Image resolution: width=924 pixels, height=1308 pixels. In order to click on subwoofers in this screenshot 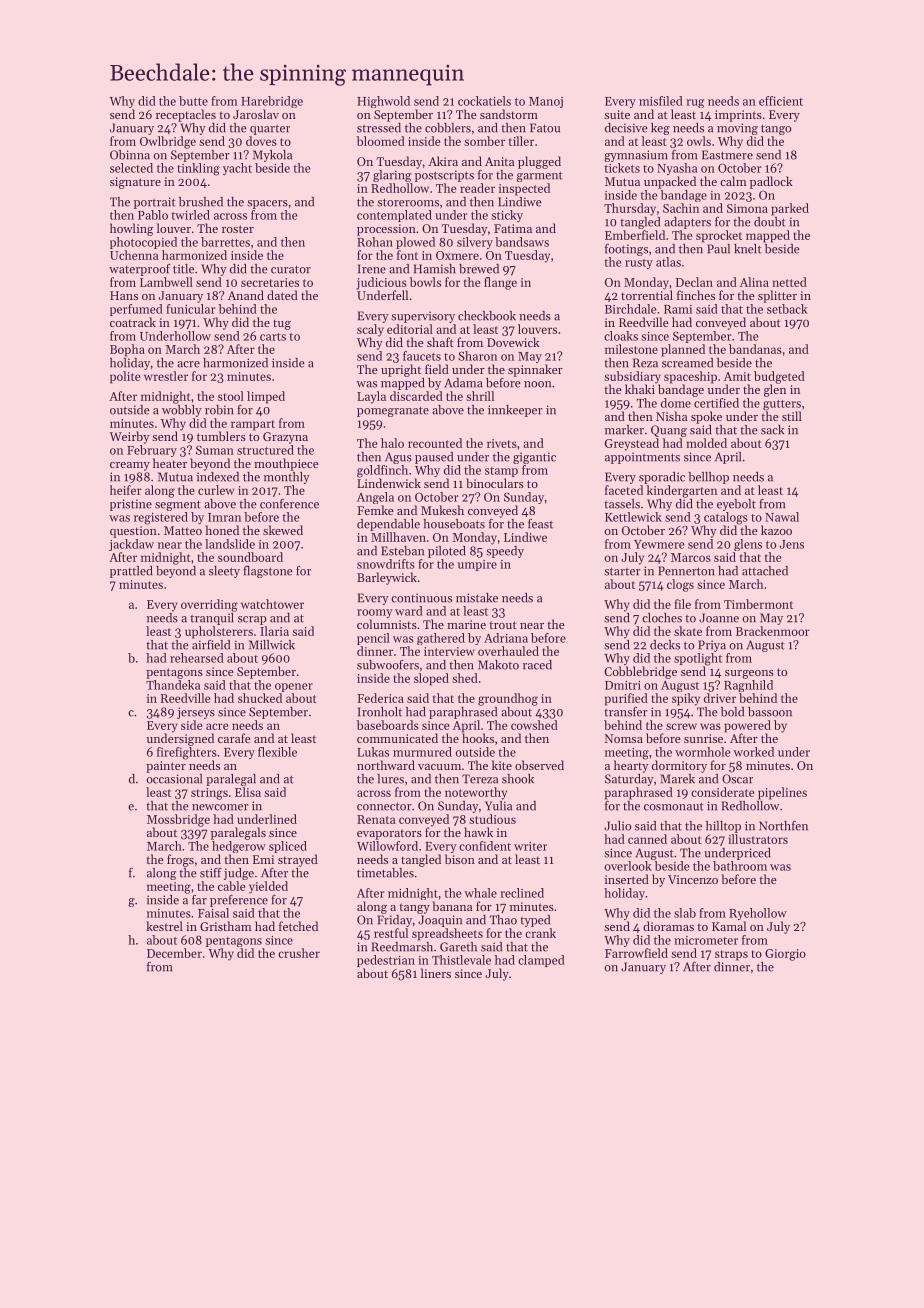, I will do `click(388, 665)`.
